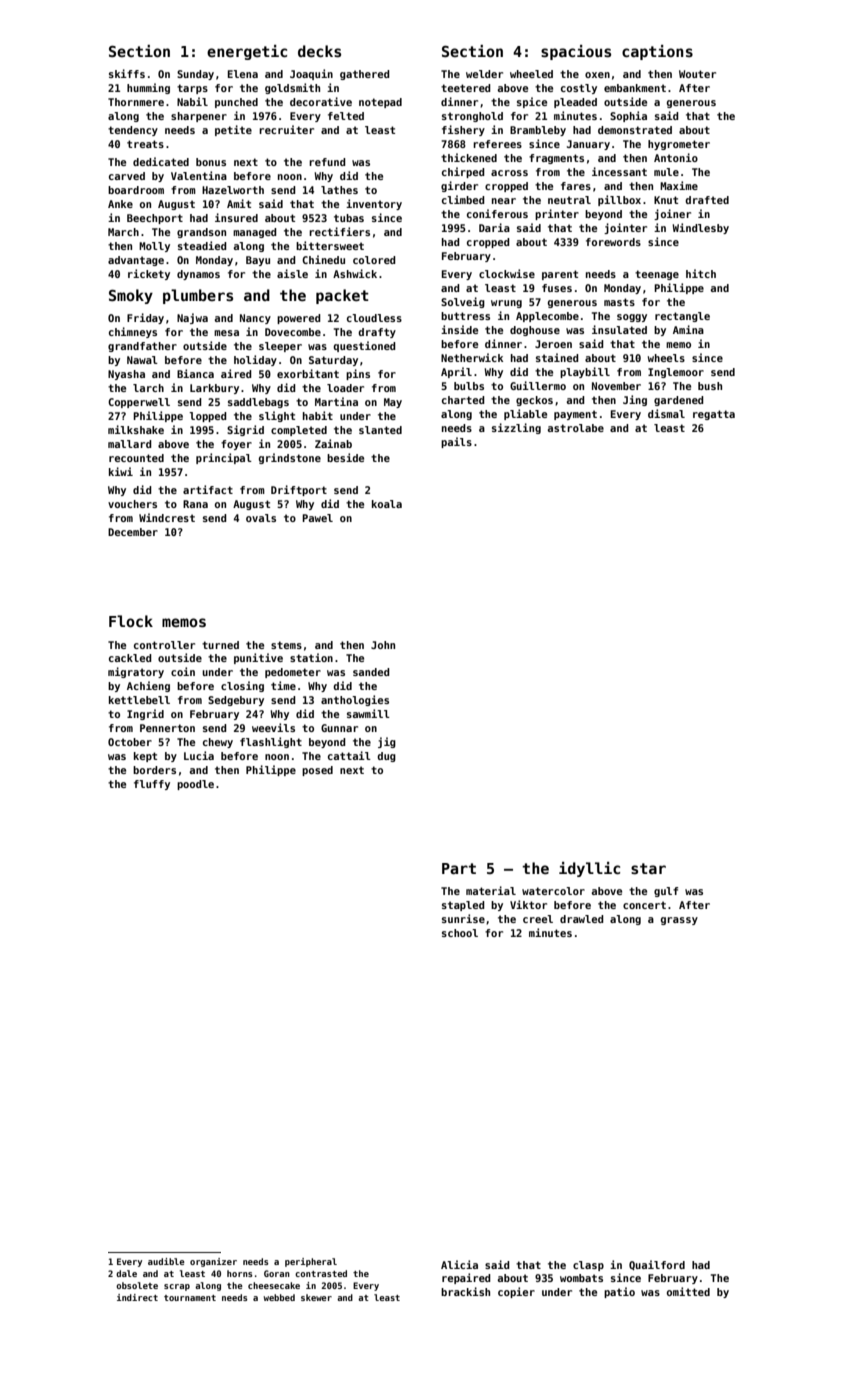 The image size is (849, 1400). What do you see at coordinates (286, 129) in the document?
I see `recruiter` at bounding box center [286, 129].
